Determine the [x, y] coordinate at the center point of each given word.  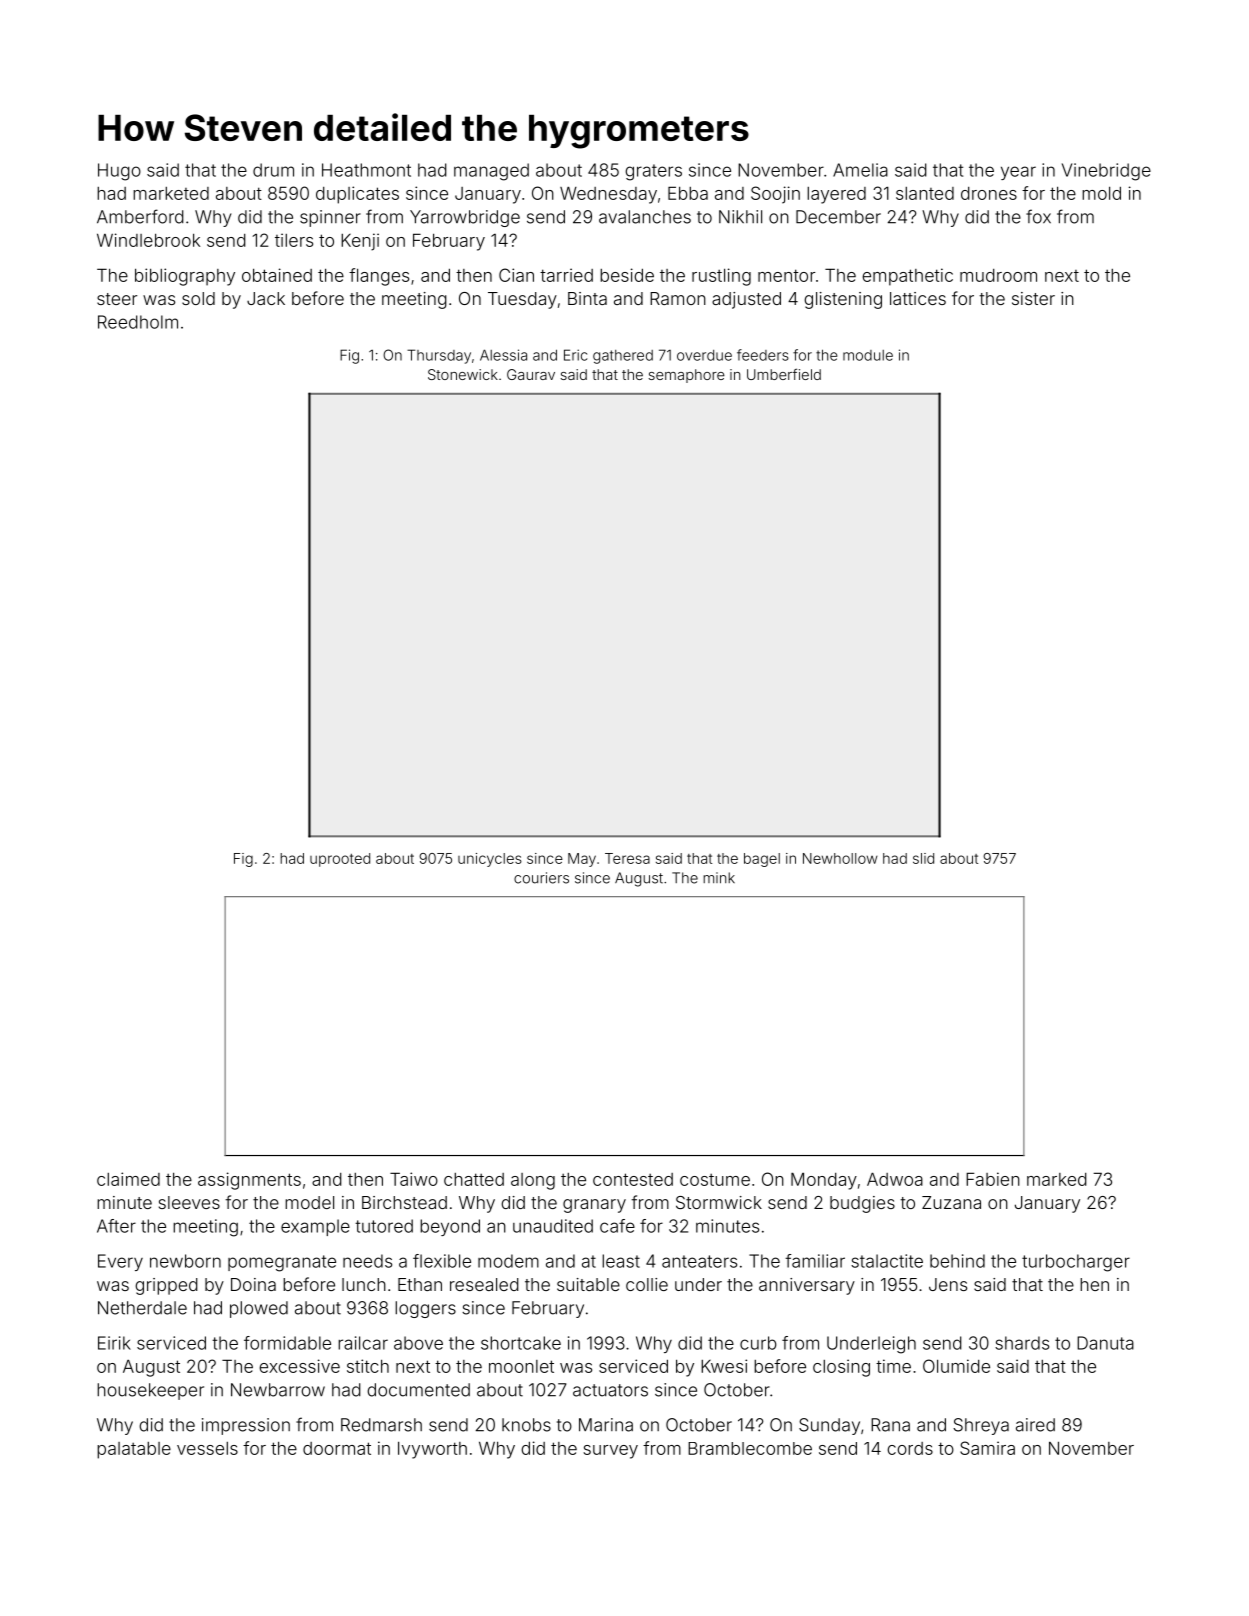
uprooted [340, 860]
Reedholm [138, 322]
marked [1057, 1179]
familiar [815, 1261]
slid [923, 858]
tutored [384, 1226]
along [533, 1181]
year [1018, 173]
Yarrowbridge [465, 218]
